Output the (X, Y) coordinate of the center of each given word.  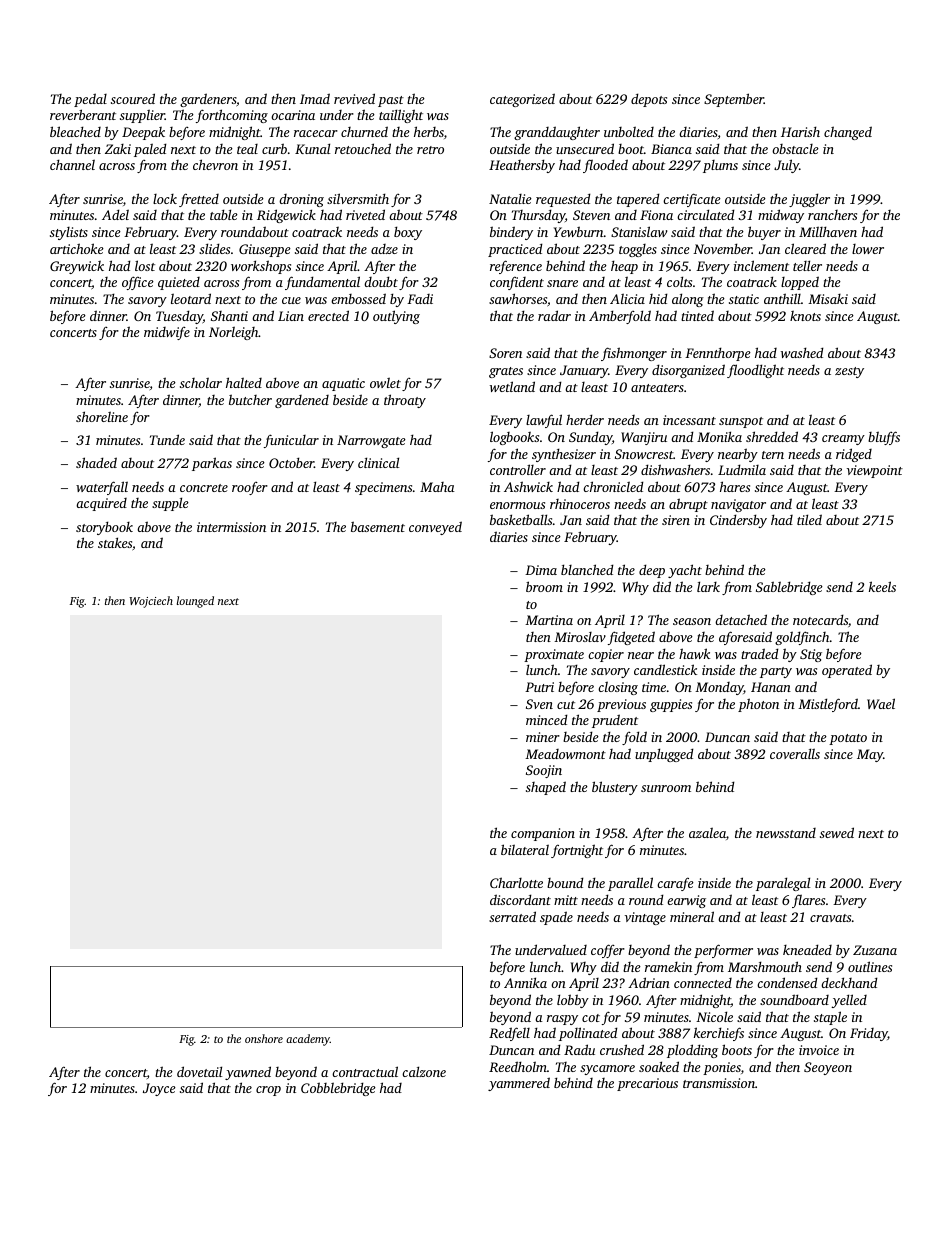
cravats (830, 918)
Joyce (159, 1089)
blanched (587, 569)
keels (882, 586)
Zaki (118, 149)
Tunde (167, 439)
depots (649, 100)
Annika (525, 982)
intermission (231, 527)
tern (773, 455)
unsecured (585, 148)
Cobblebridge (338, 1089)
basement (378, 526)
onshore (264, 1038)
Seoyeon (828, 1068)
